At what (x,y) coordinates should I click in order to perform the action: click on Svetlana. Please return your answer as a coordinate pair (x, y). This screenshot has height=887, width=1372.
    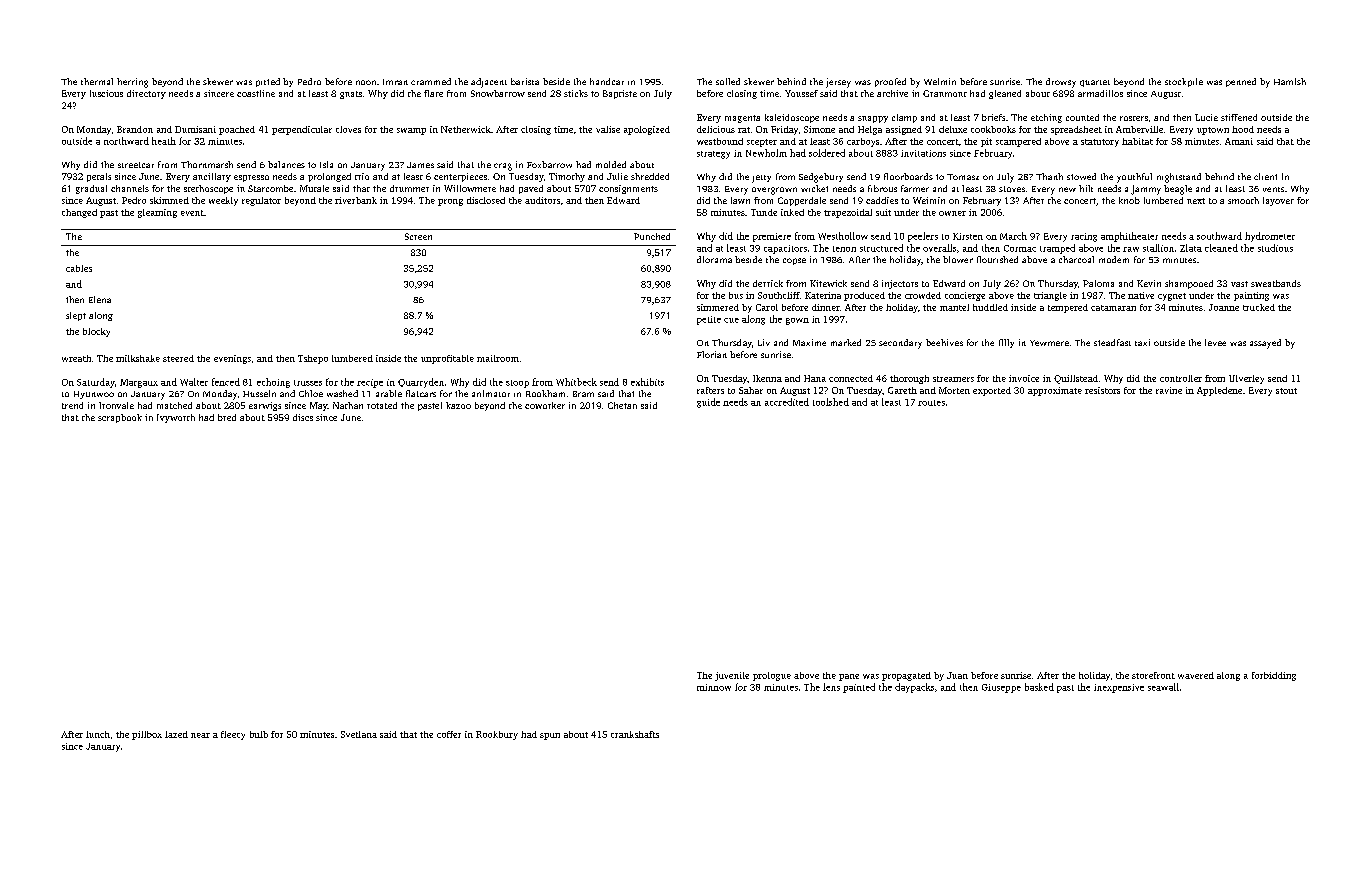
    Looking at the image, I should click on (359, 734).
